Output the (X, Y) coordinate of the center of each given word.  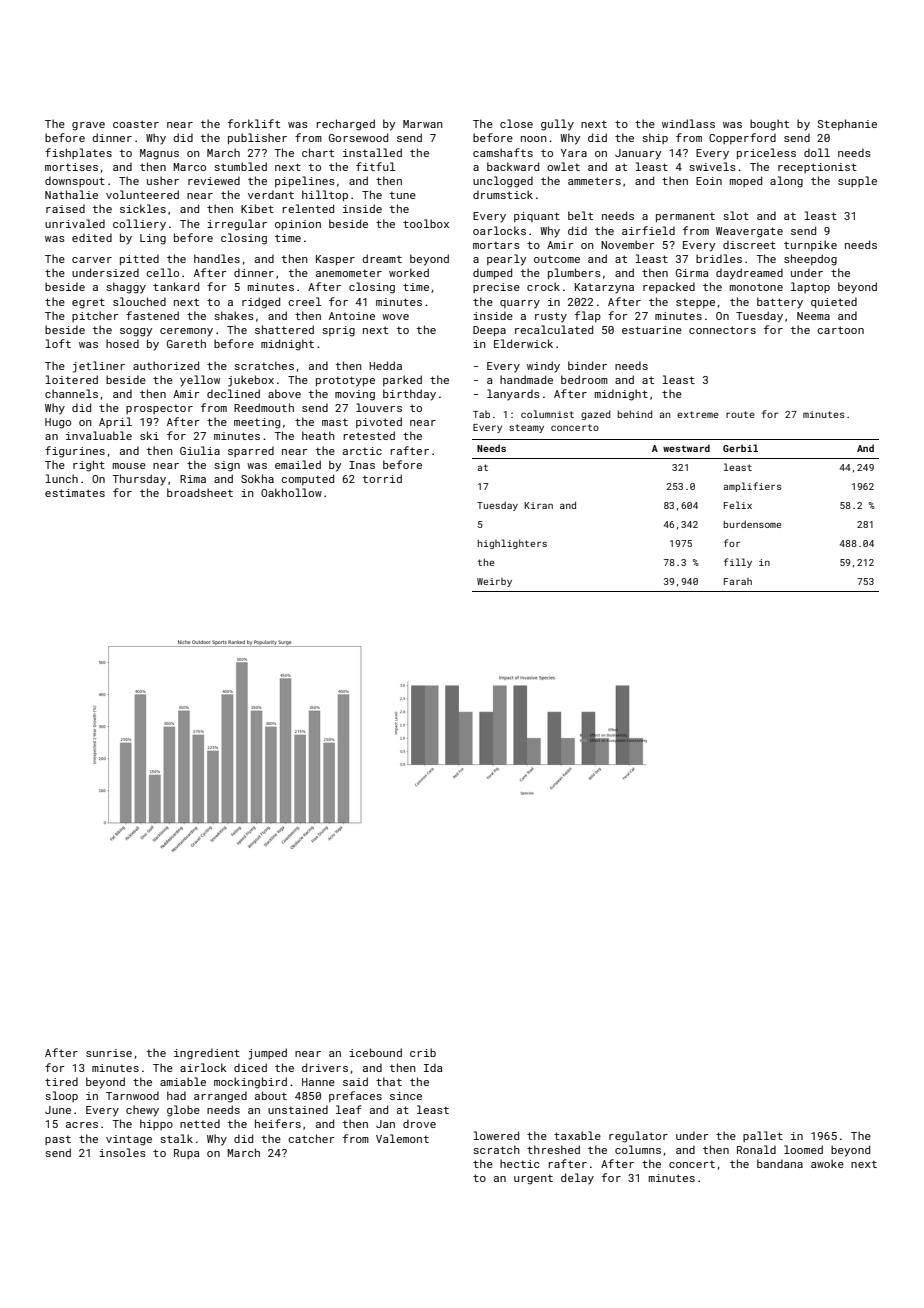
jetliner (99, 367)
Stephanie (847, 124)
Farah (738, 581)
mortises (71, 167)
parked (402, 380)
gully (557, 125)
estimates (75, 493)
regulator (638, 1137)
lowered (496, 1135)
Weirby (494, 582)
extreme (698, 414)
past (58, 1140)
